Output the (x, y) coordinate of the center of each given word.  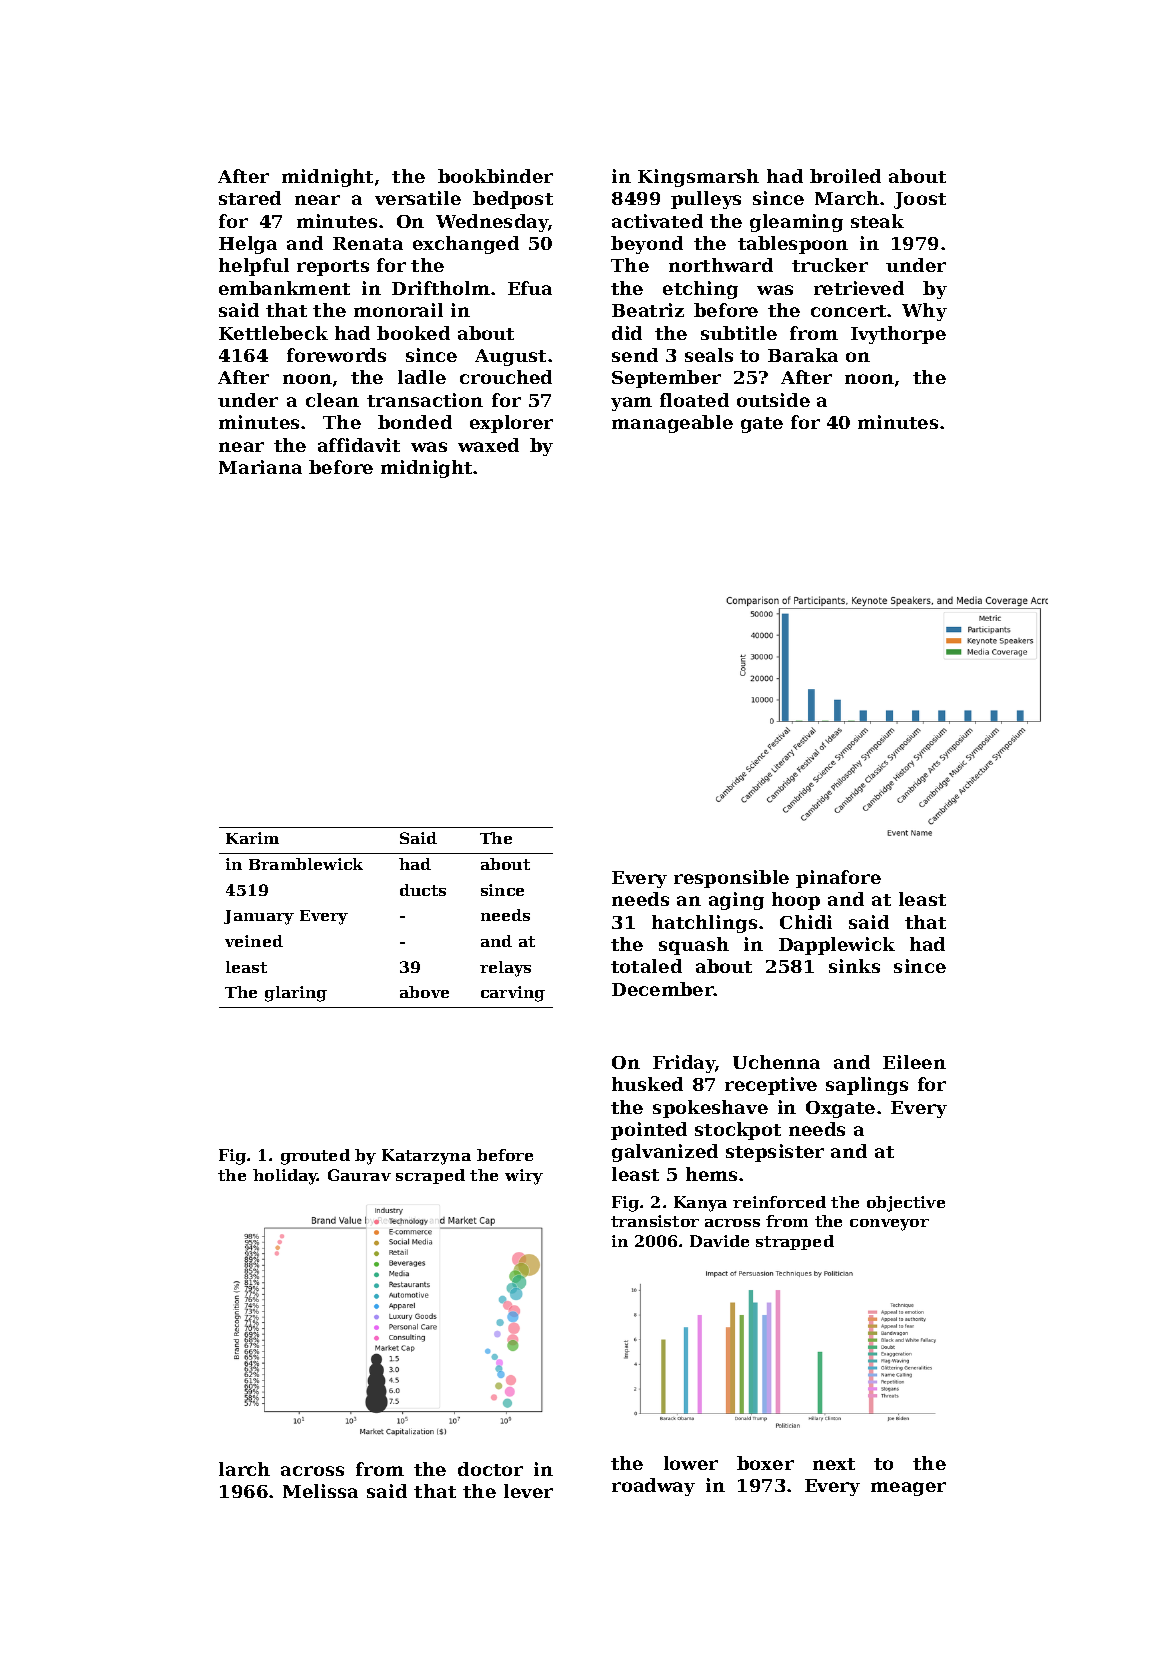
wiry (524, 1177)
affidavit (359, 445)
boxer (765, 1463)
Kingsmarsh (698, 178)
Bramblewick (306, 864)
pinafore (838, 879)
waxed (488, 445)
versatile (418, 198)
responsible (731, 879)
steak (877, 221)
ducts (423, 890)
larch (244, 1469)
